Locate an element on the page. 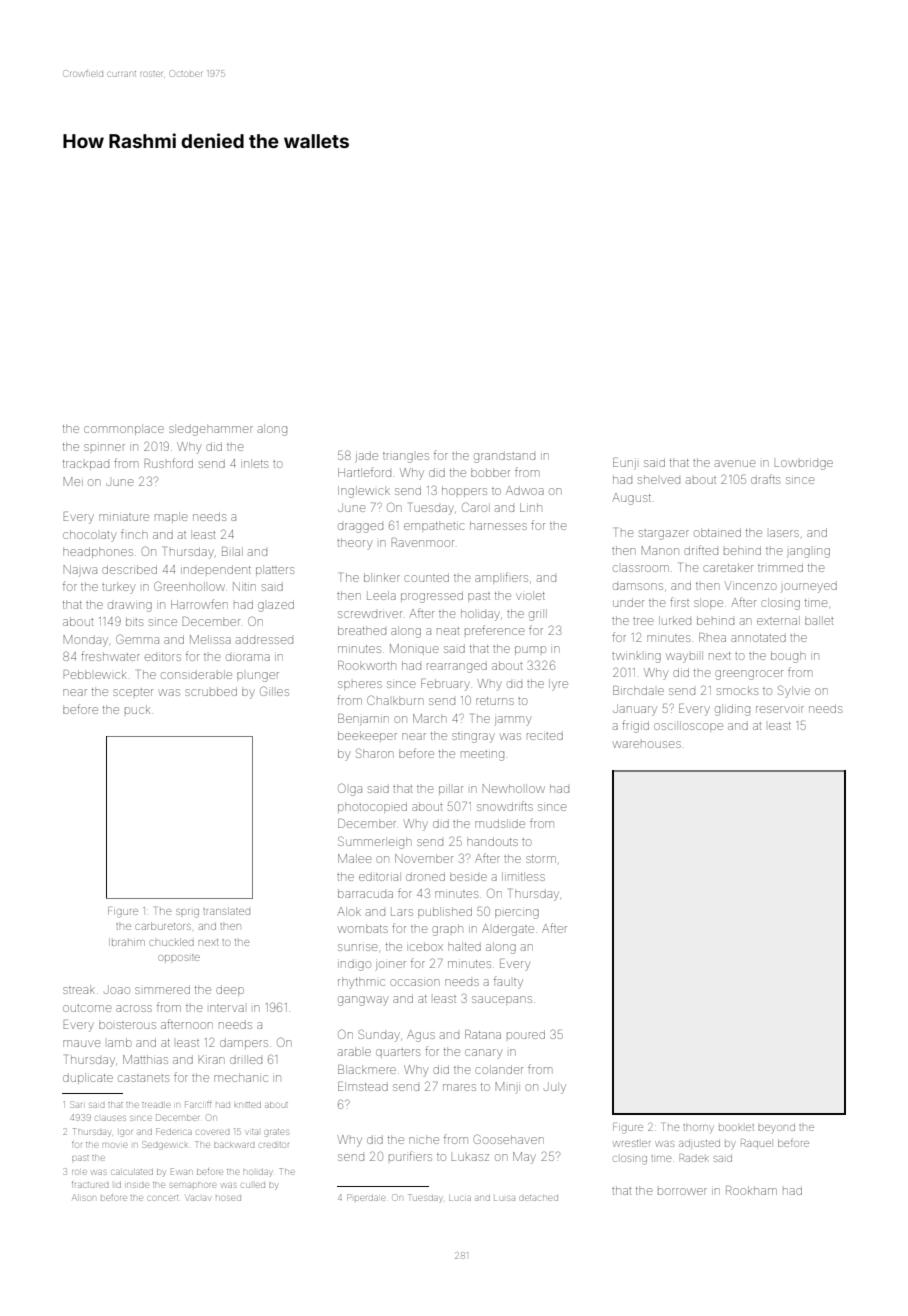 The width and height of the image is (908, 1316). jade is located at coordinates (366, 458).
